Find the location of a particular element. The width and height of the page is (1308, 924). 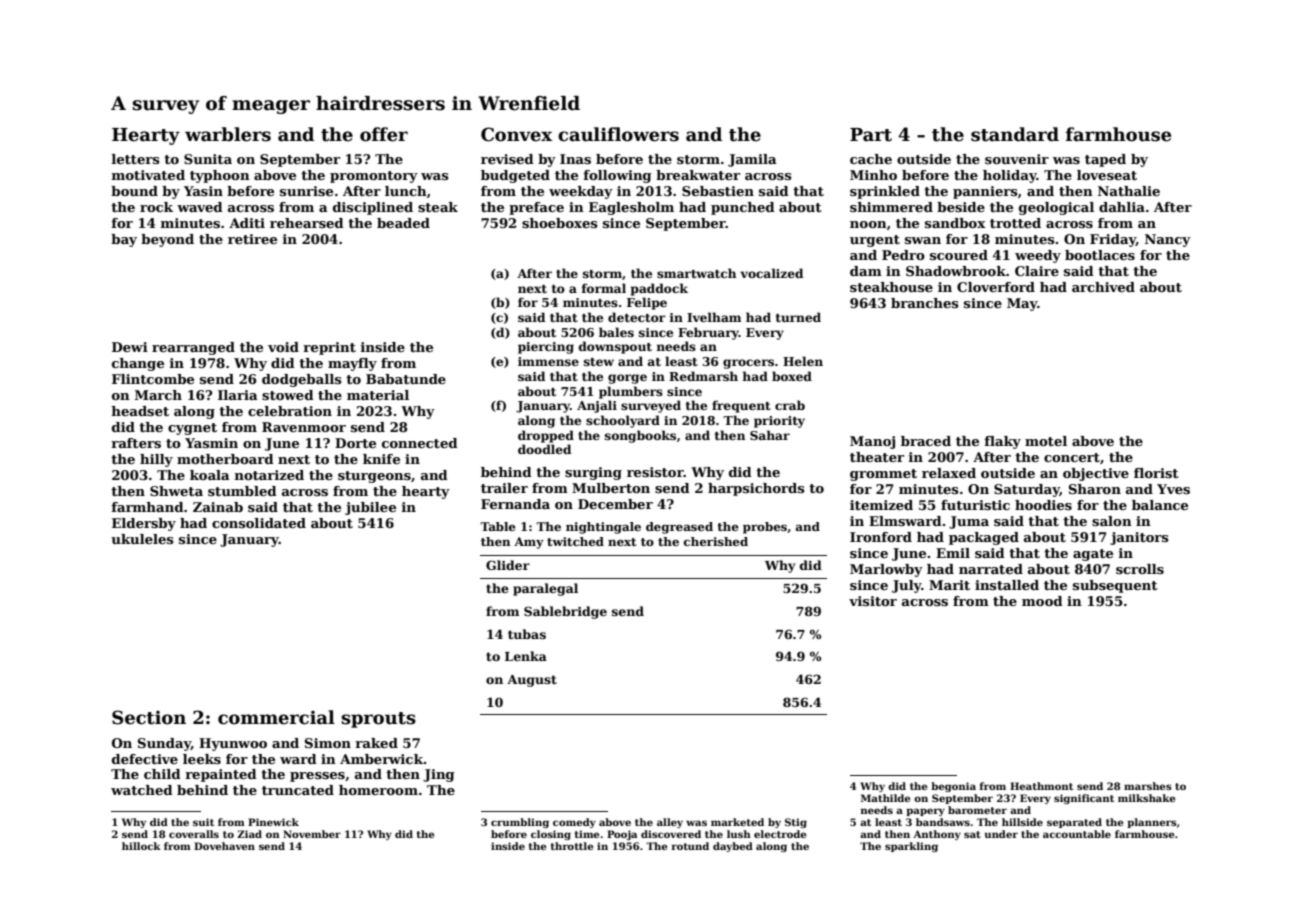

August is located at coordinates (532, 681).
